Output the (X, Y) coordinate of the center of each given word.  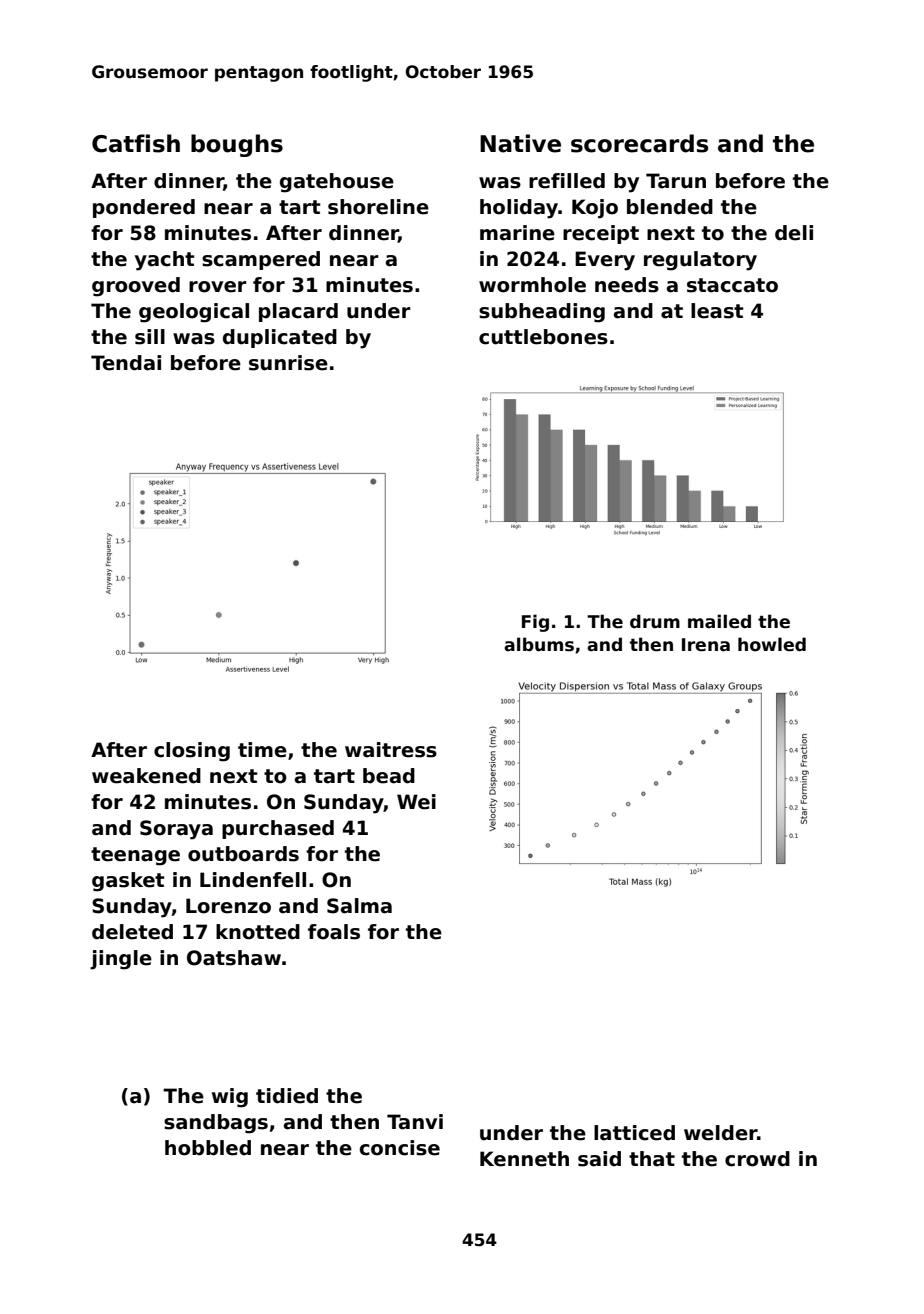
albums (539, 644)
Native (520, 143)
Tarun (676, 181)
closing (192, 752)
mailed (719, 621)
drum (655, 621)
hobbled (208, 1148)
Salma (359, 906)
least (717, 311)
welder (720, 1133)
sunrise (288, 363)
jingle (121, 960)
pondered (144, 208)
